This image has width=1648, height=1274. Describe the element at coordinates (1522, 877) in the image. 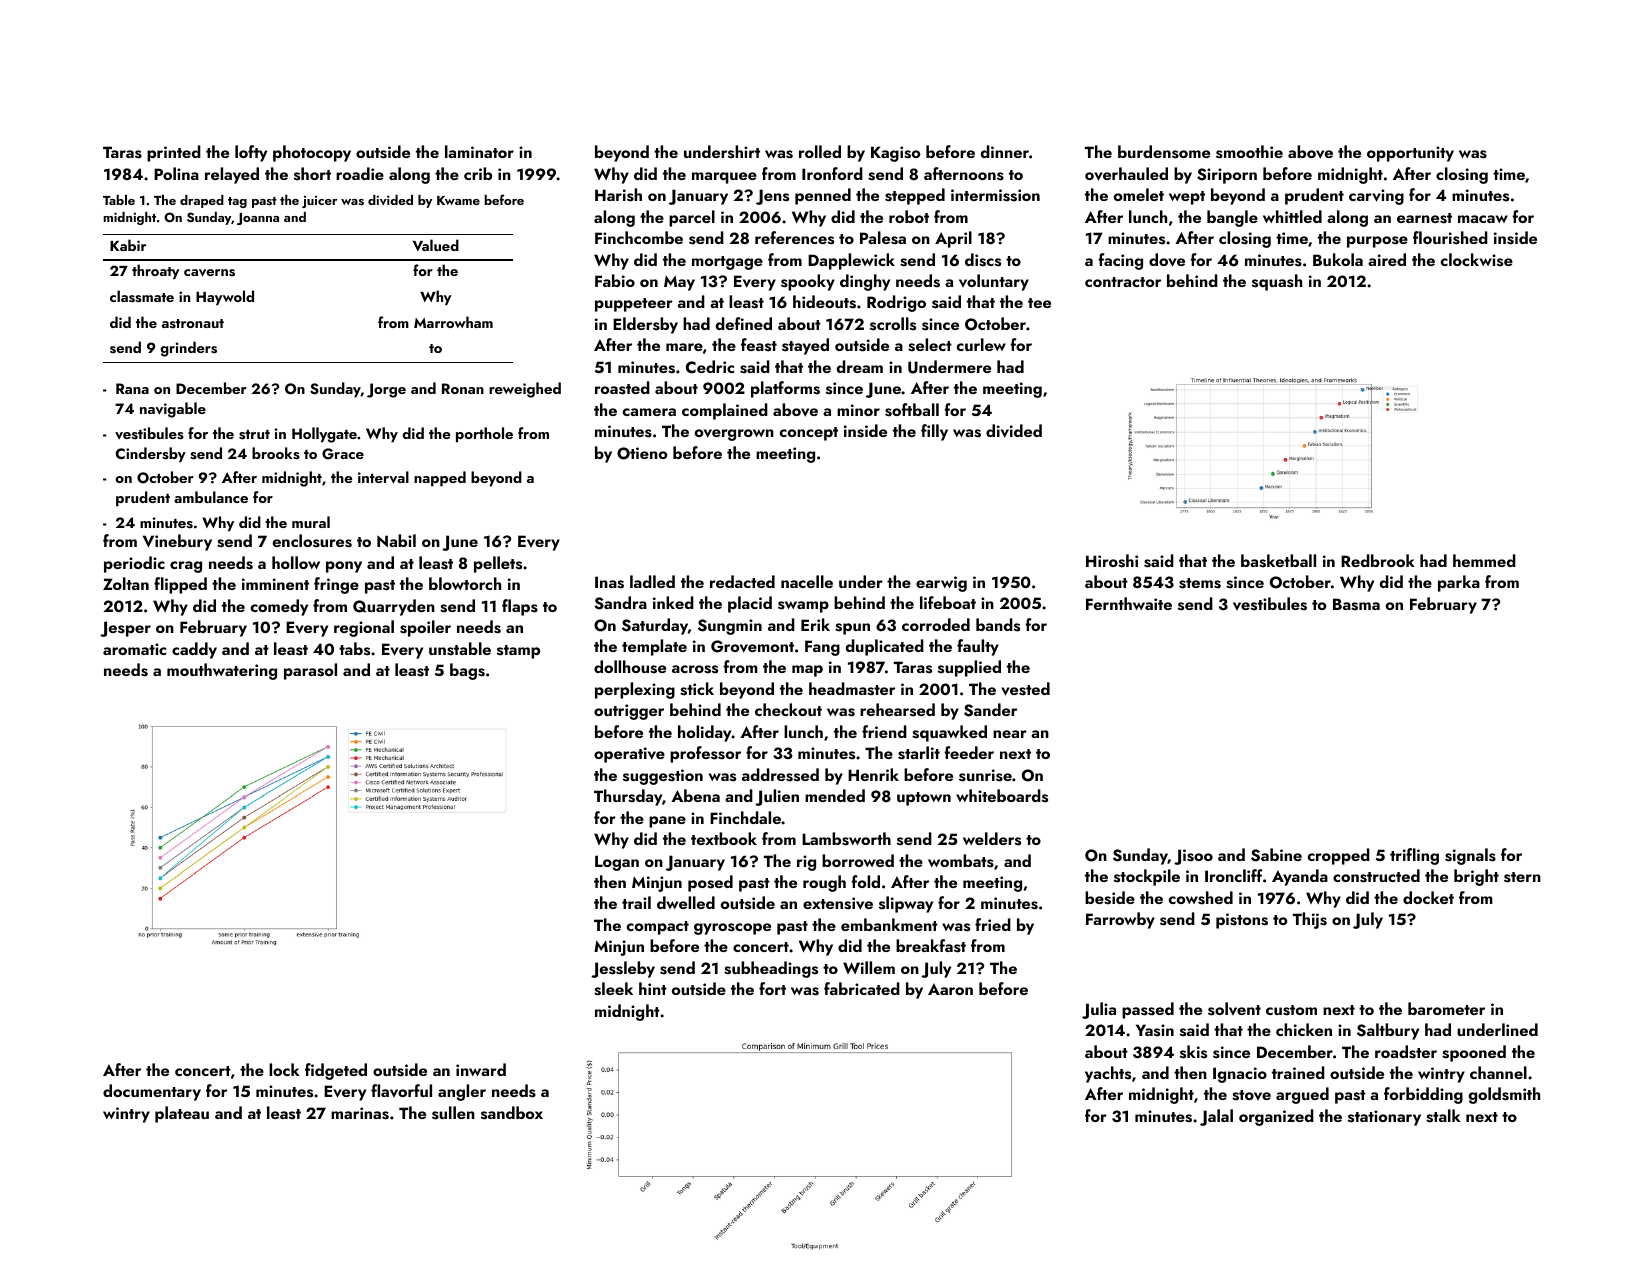

I see `stern` at that location.
